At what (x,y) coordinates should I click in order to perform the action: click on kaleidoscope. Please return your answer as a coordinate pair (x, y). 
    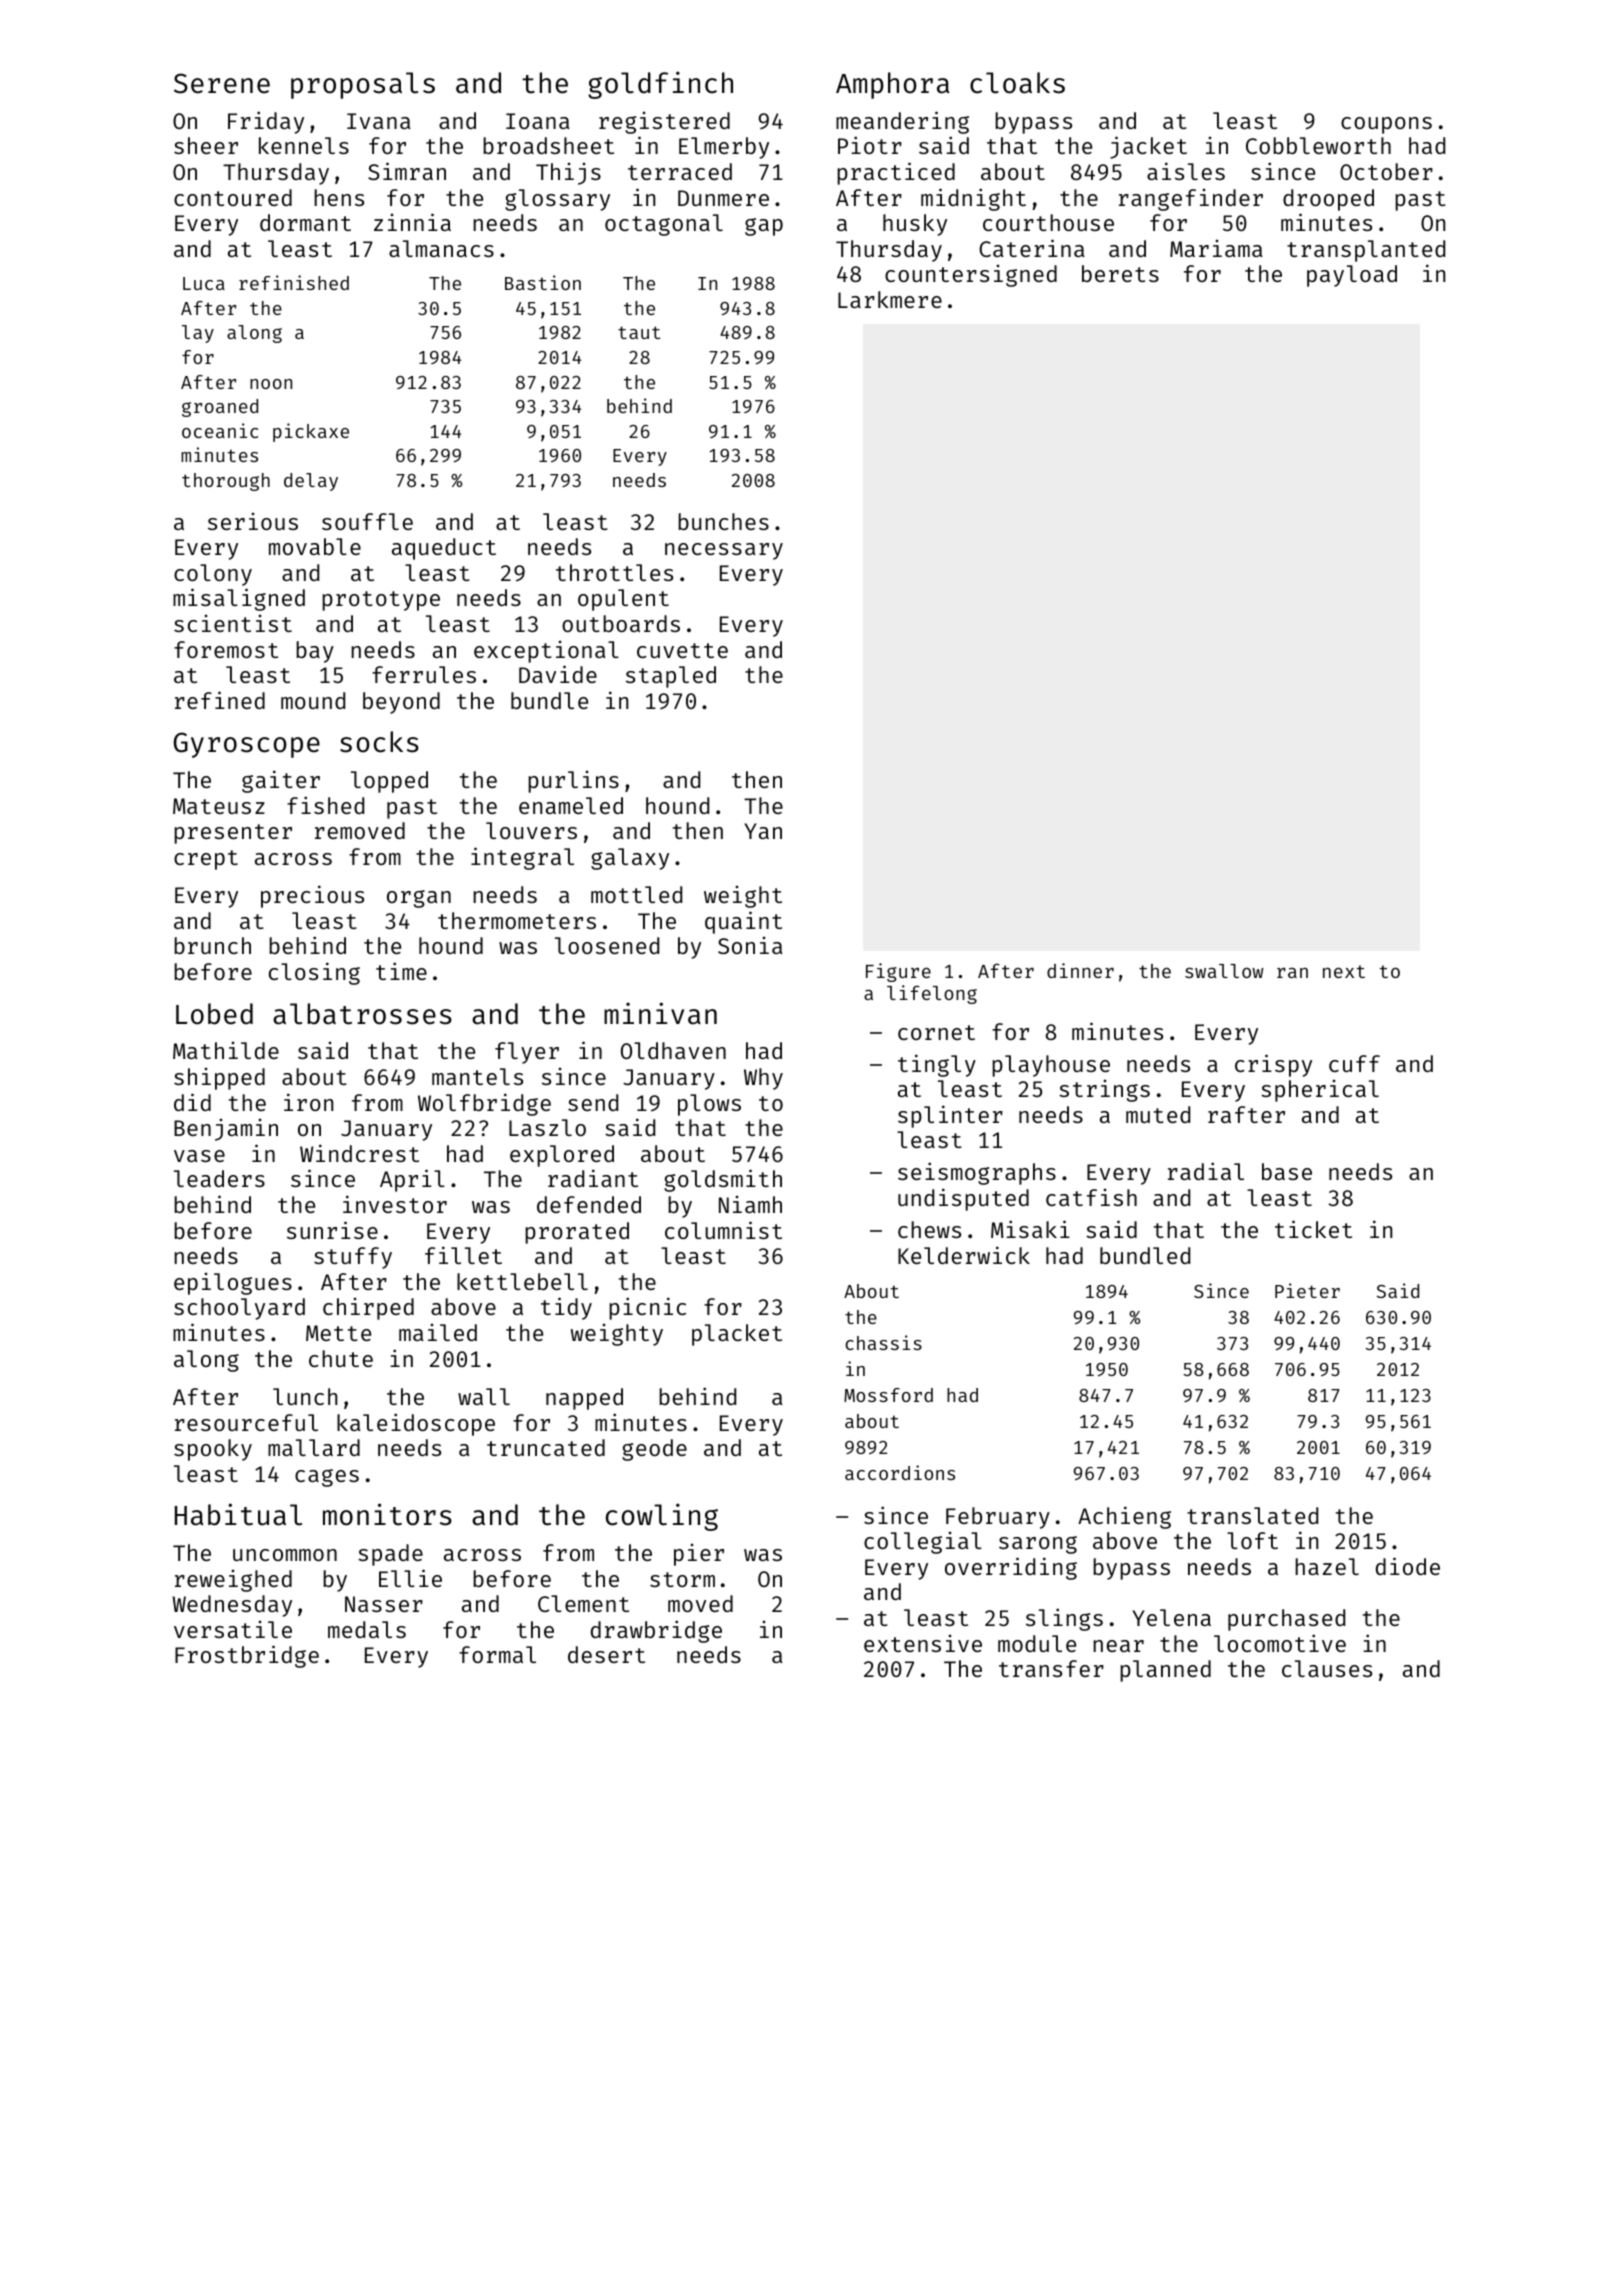
    Looking at the image, I should click on (416, 1424).
